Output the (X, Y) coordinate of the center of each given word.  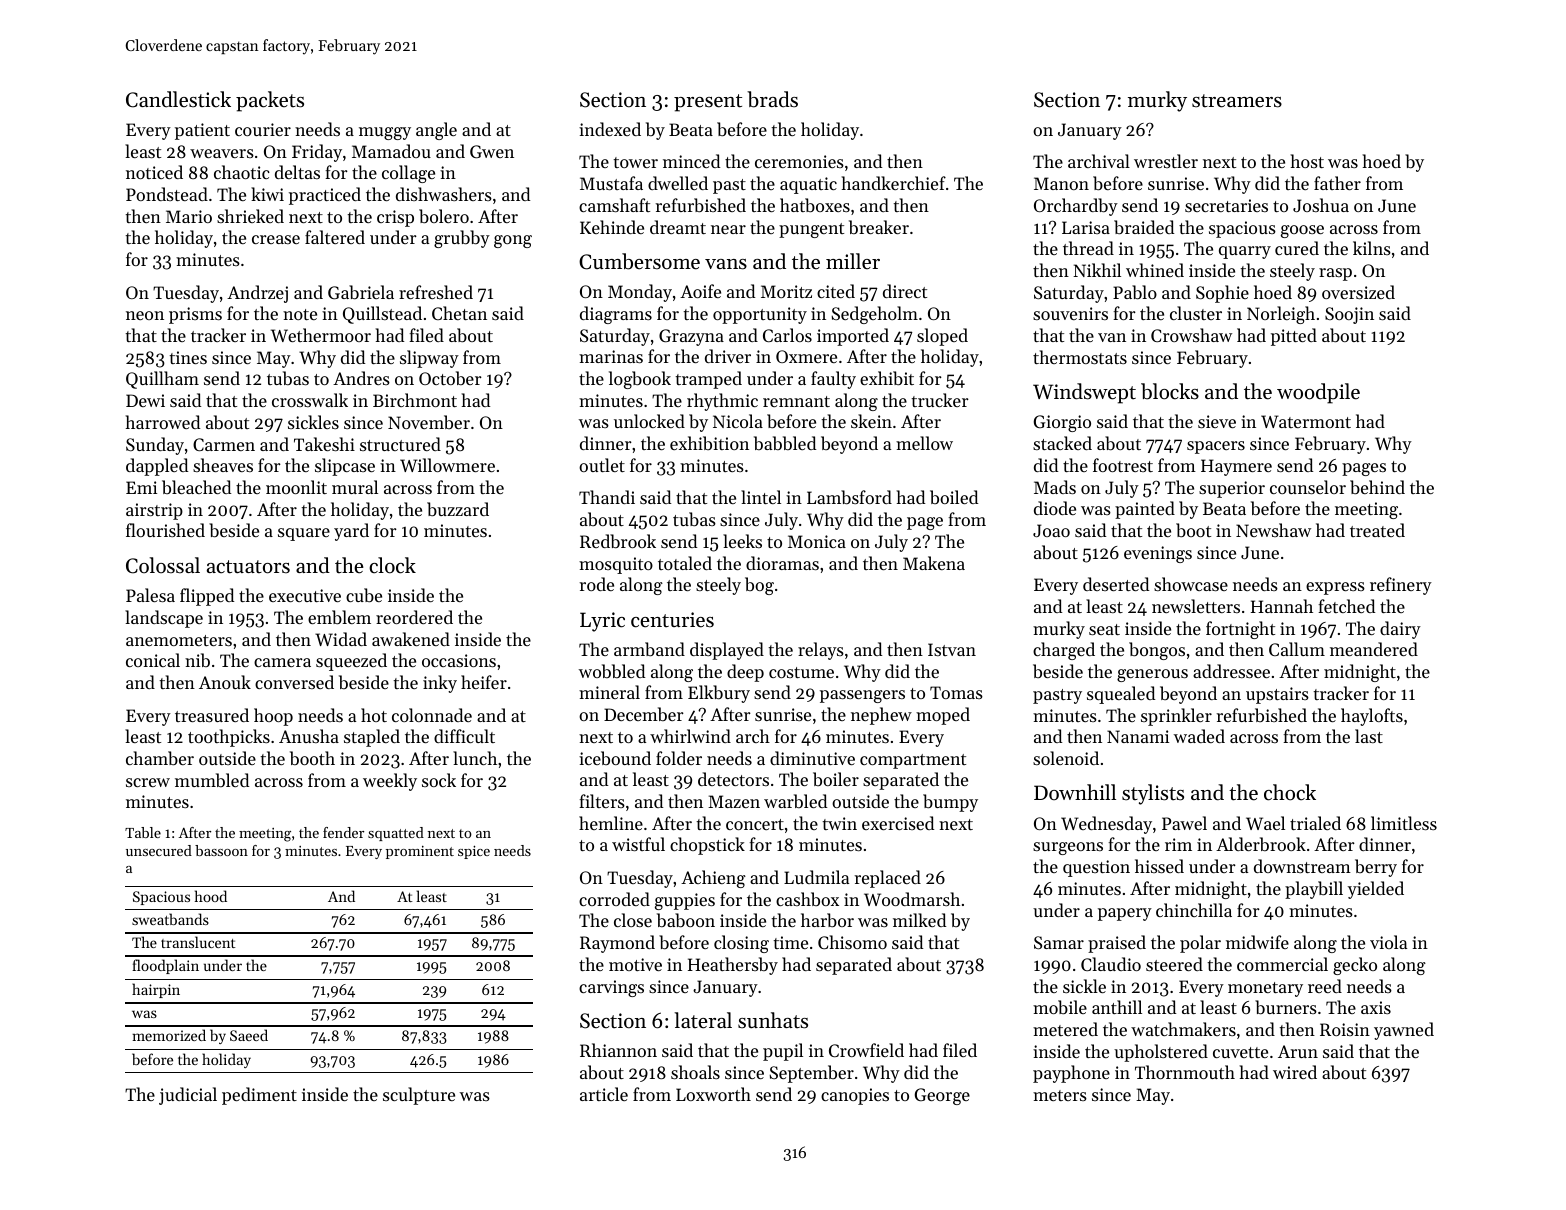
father (1337, 183)
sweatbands (170, 919)
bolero (444, 216)
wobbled (612, 671)
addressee (1231, 671)
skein (871, 421)
